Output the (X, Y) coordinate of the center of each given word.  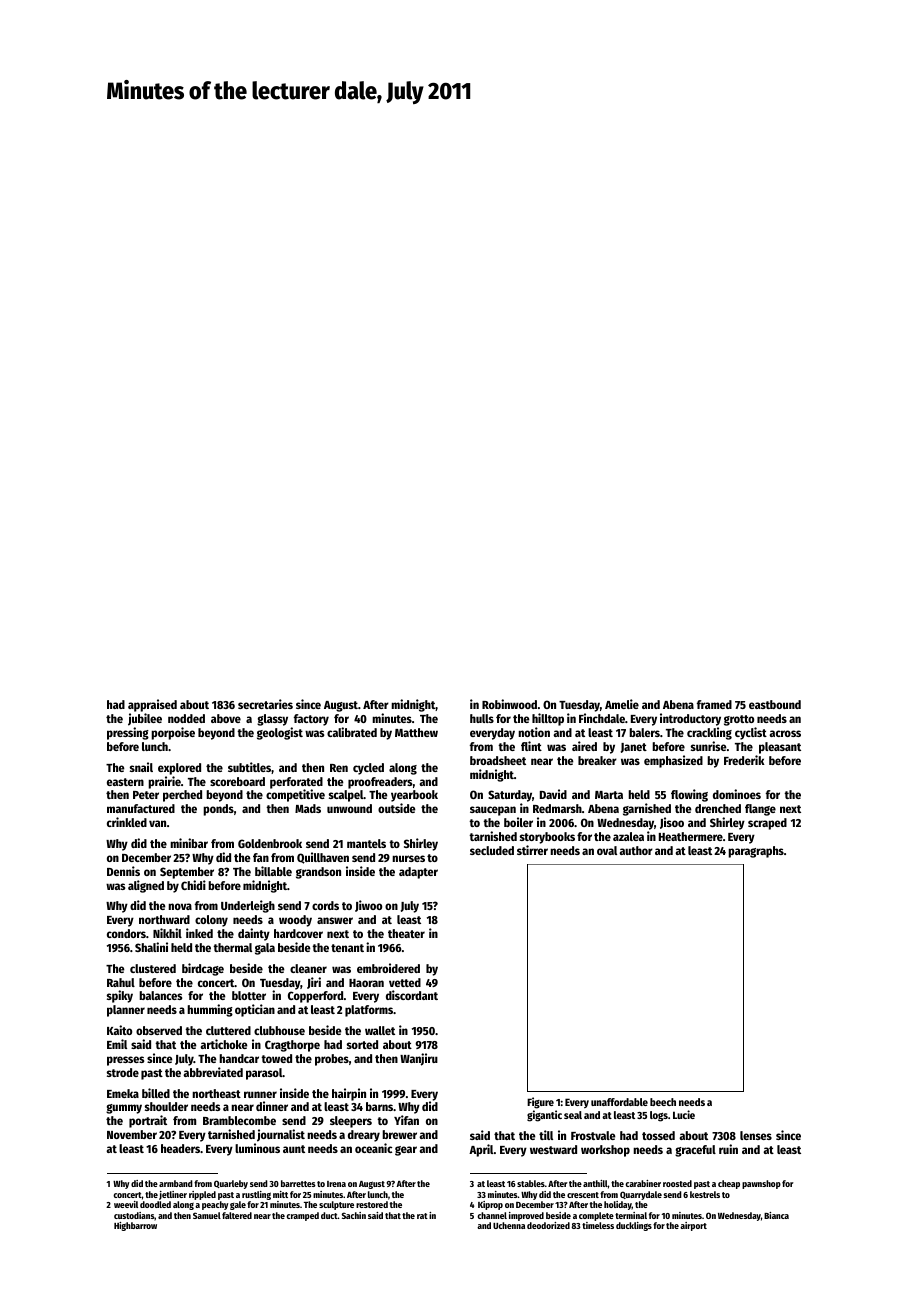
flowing (689, 795)
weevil (126, 1204)
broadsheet (498, 760)
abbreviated (213, 1072)
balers (644, 732)
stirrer (532, 850)
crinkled (127, 822)
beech (663, 1102)
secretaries (265, 704)
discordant (412, 995)
